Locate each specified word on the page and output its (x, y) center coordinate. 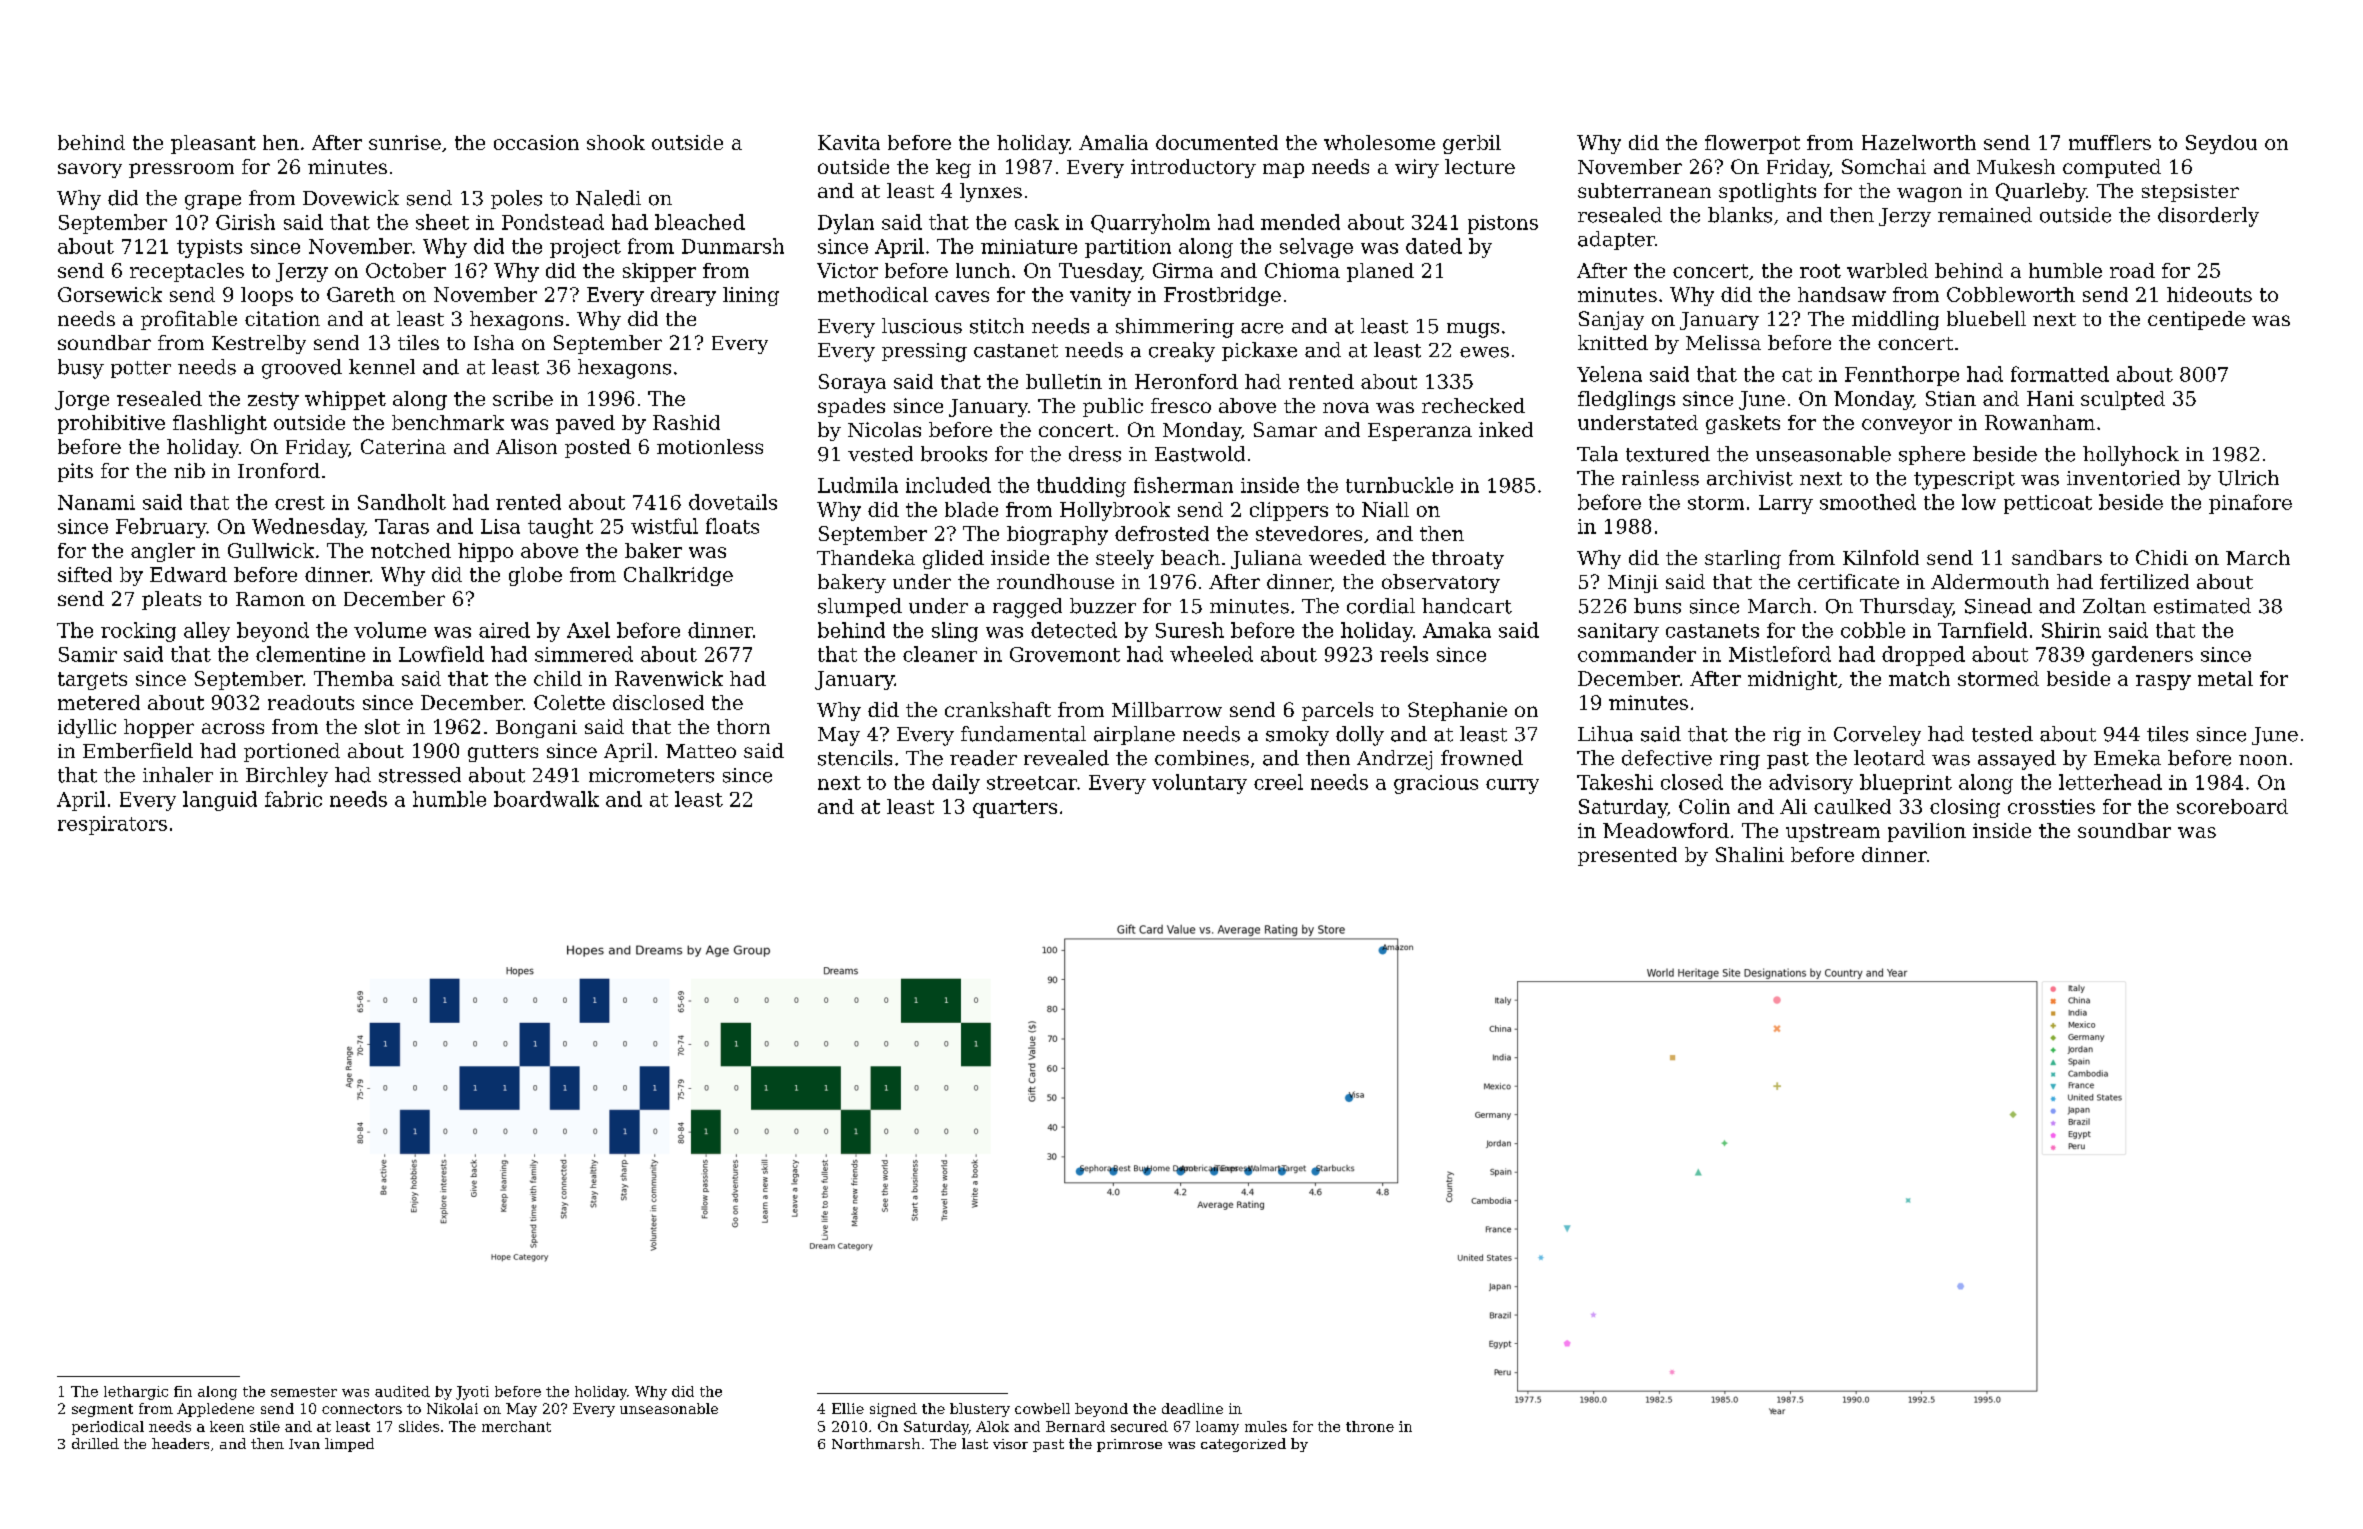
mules (1266, 1426)
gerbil (1472, 144)
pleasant (213, 144)
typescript (1964, 480)
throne (1370, 1426)
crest (300, 503)
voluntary (1199, 784)
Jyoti (472, 1393)
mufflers (2110, 142)
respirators (112, 825)
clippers (1289, 511)
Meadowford (1666, 830)
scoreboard (2232, 806)
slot (382, 726)
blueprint (1906, 784)
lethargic (136, 1393)
